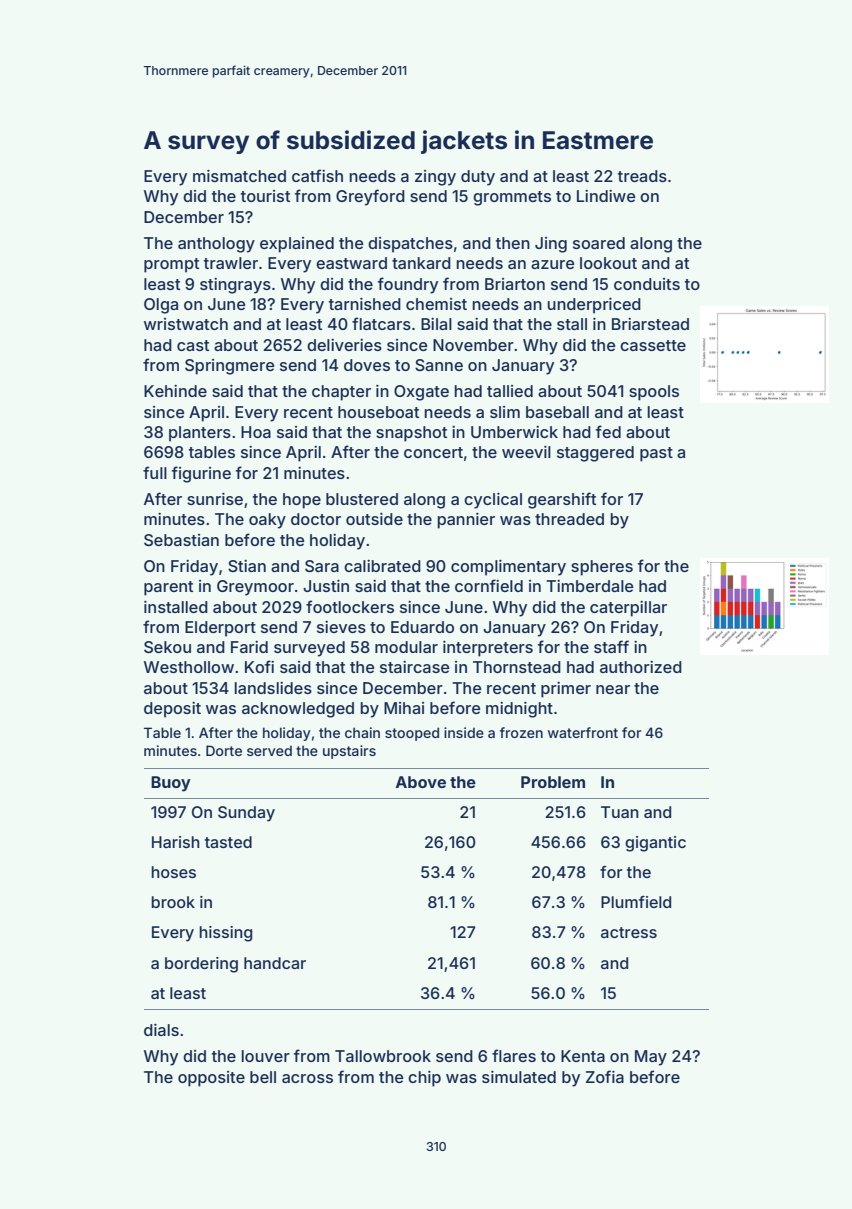 The width and height of the image is (852, 1209). Describe the element at coordinates (488, 649) in the image. I see `interpreters` at that location.
